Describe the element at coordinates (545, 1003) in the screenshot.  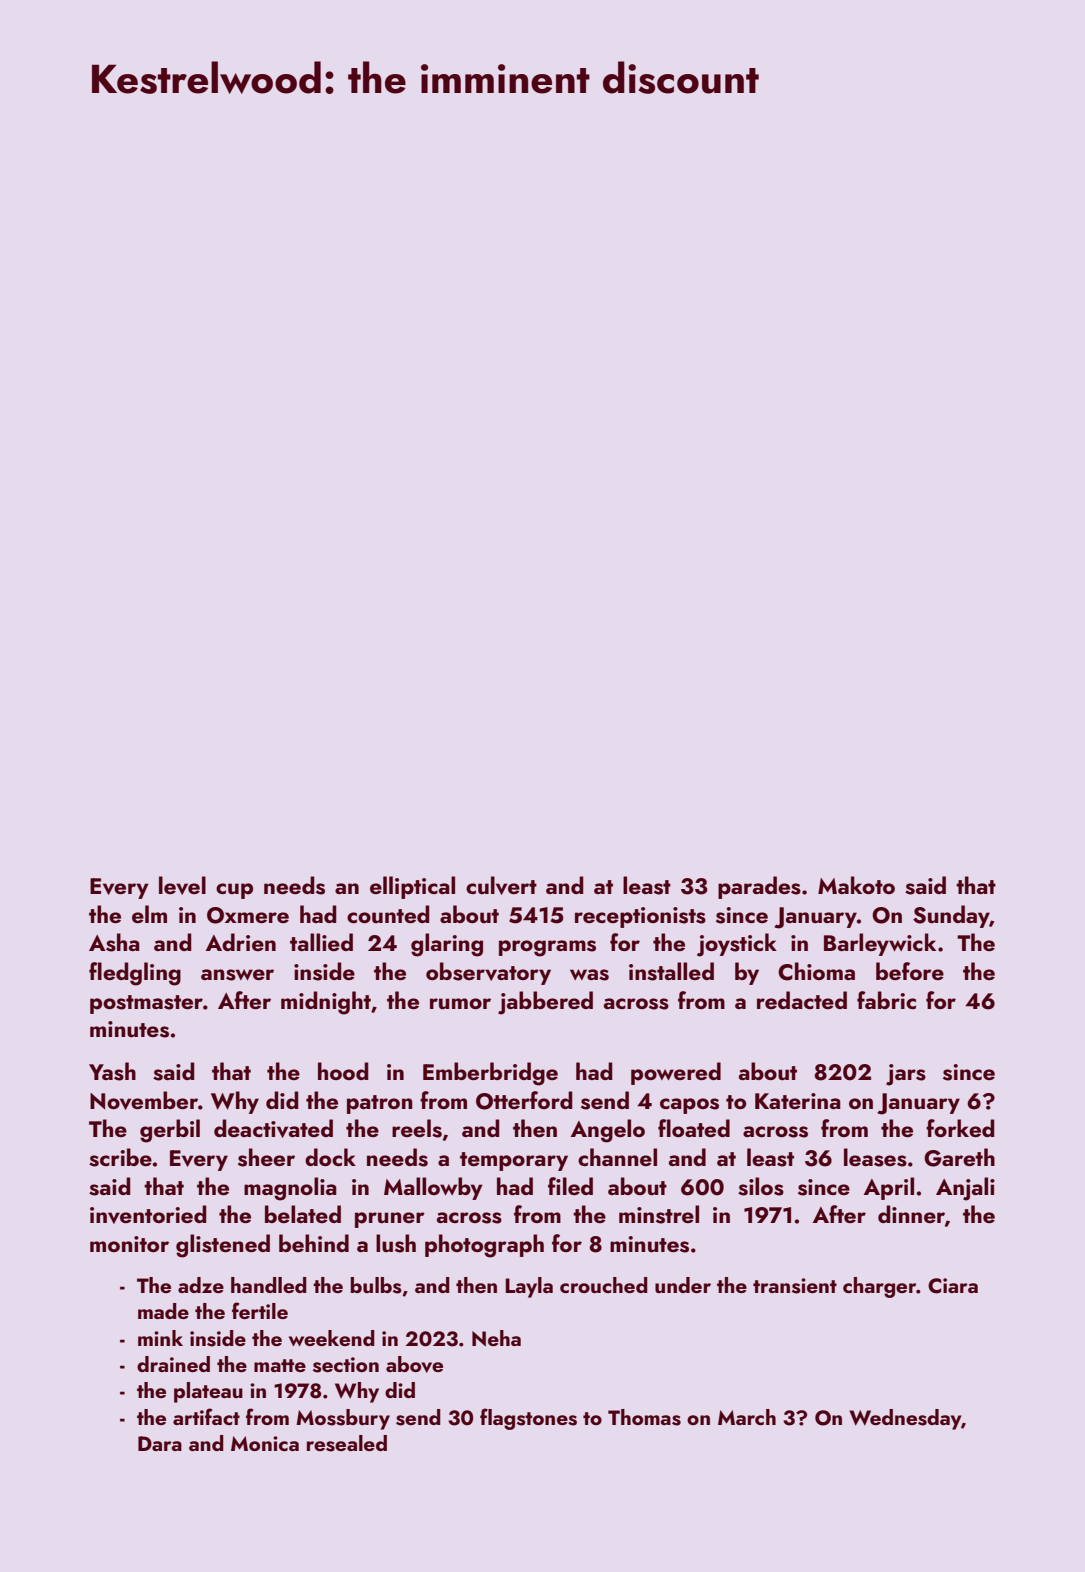
I see `jabbered` at that location.
